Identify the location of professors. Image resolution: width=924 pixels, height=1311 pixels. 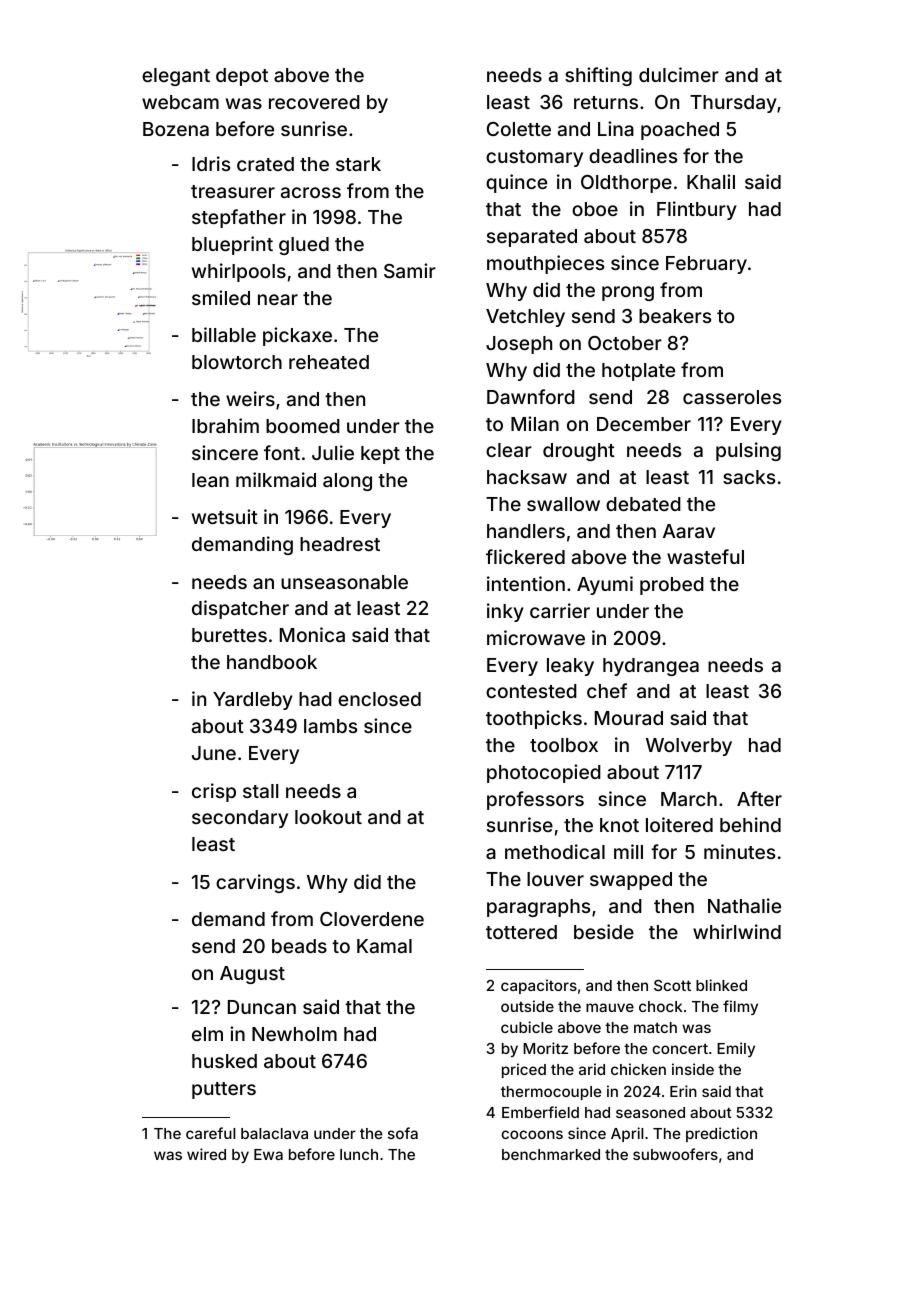
(535, 800).
